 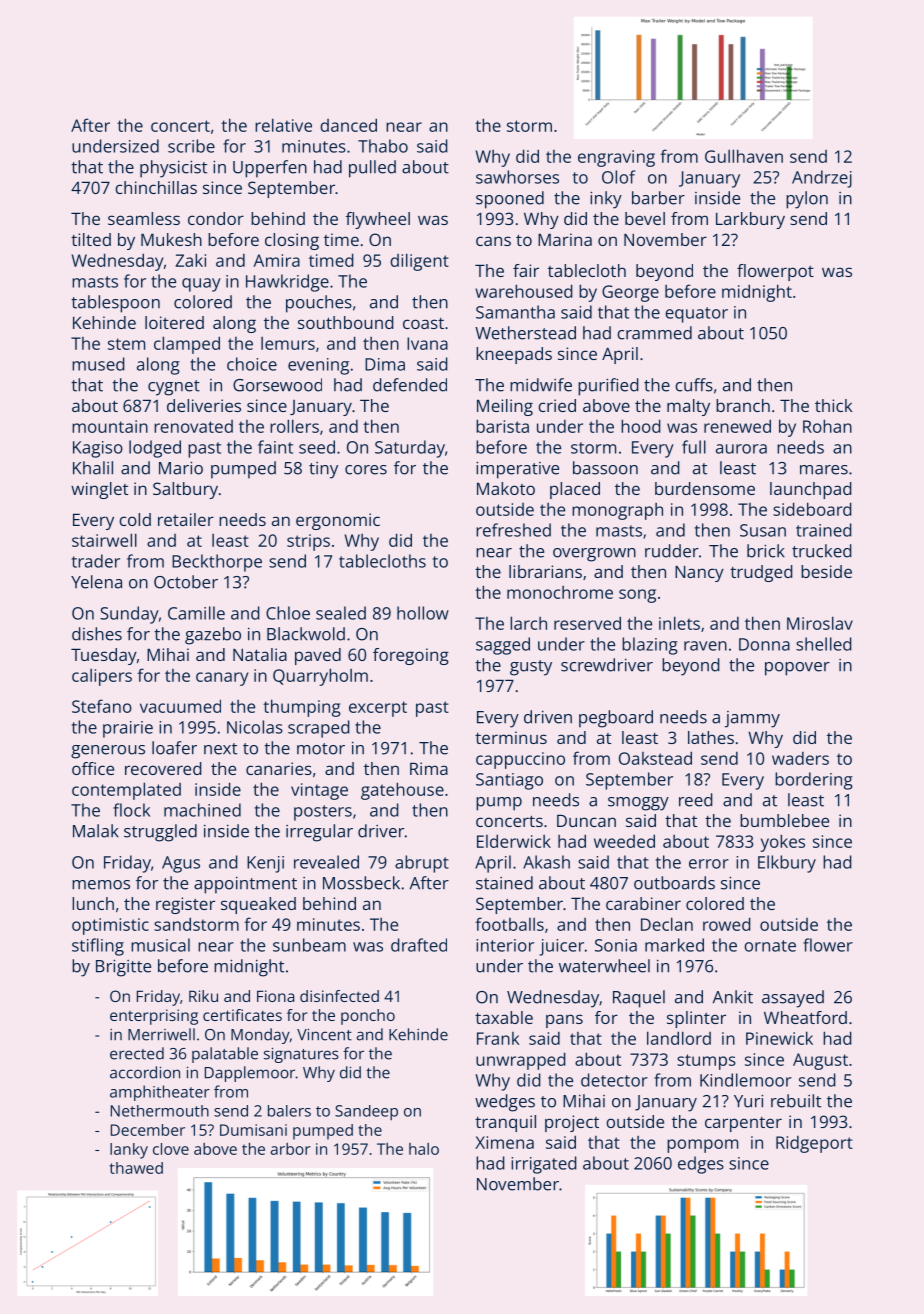 I want to click on musical, so click(x=160, y=945).
